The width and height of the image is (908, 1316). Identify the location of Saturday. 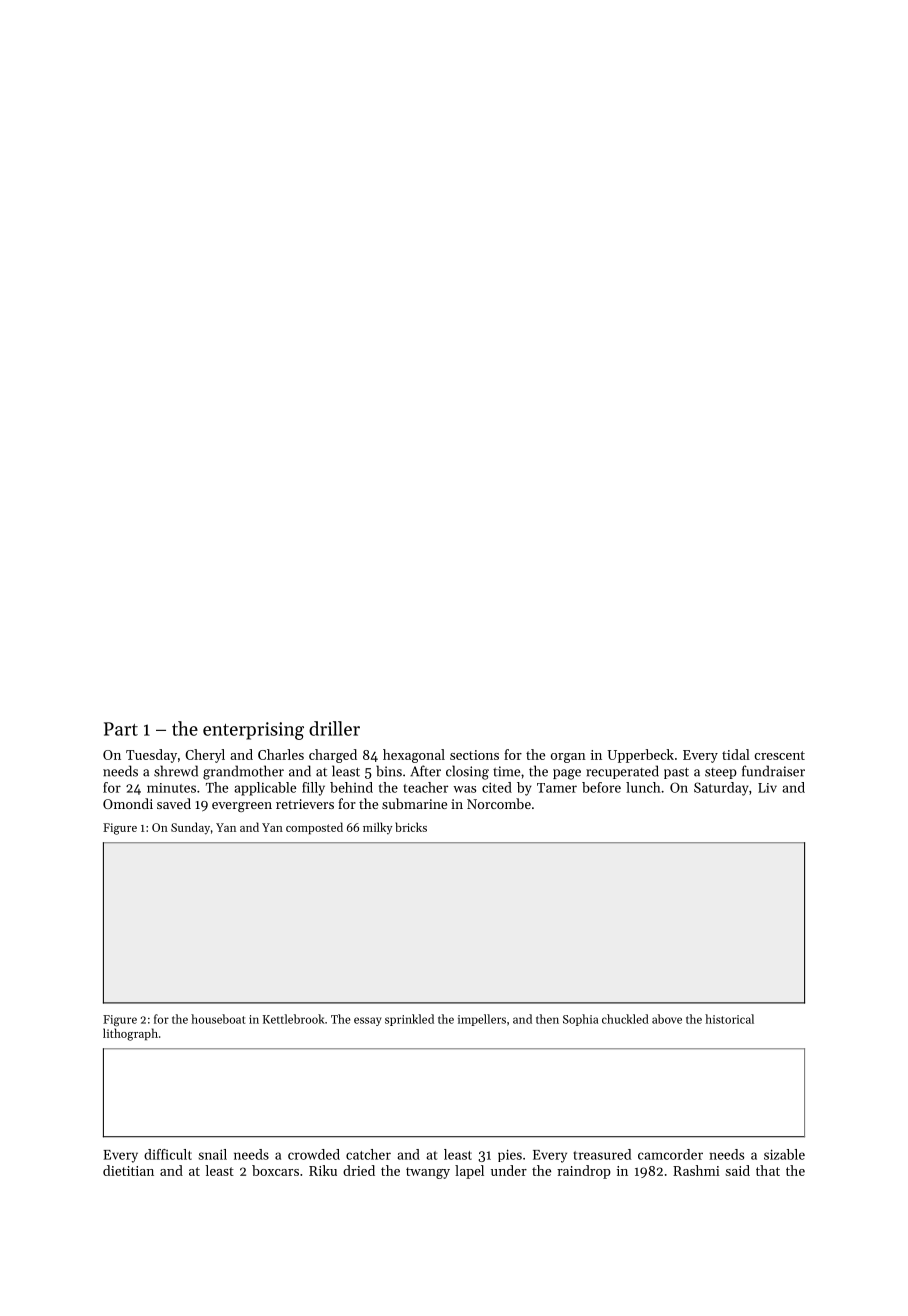
(721, 789).
